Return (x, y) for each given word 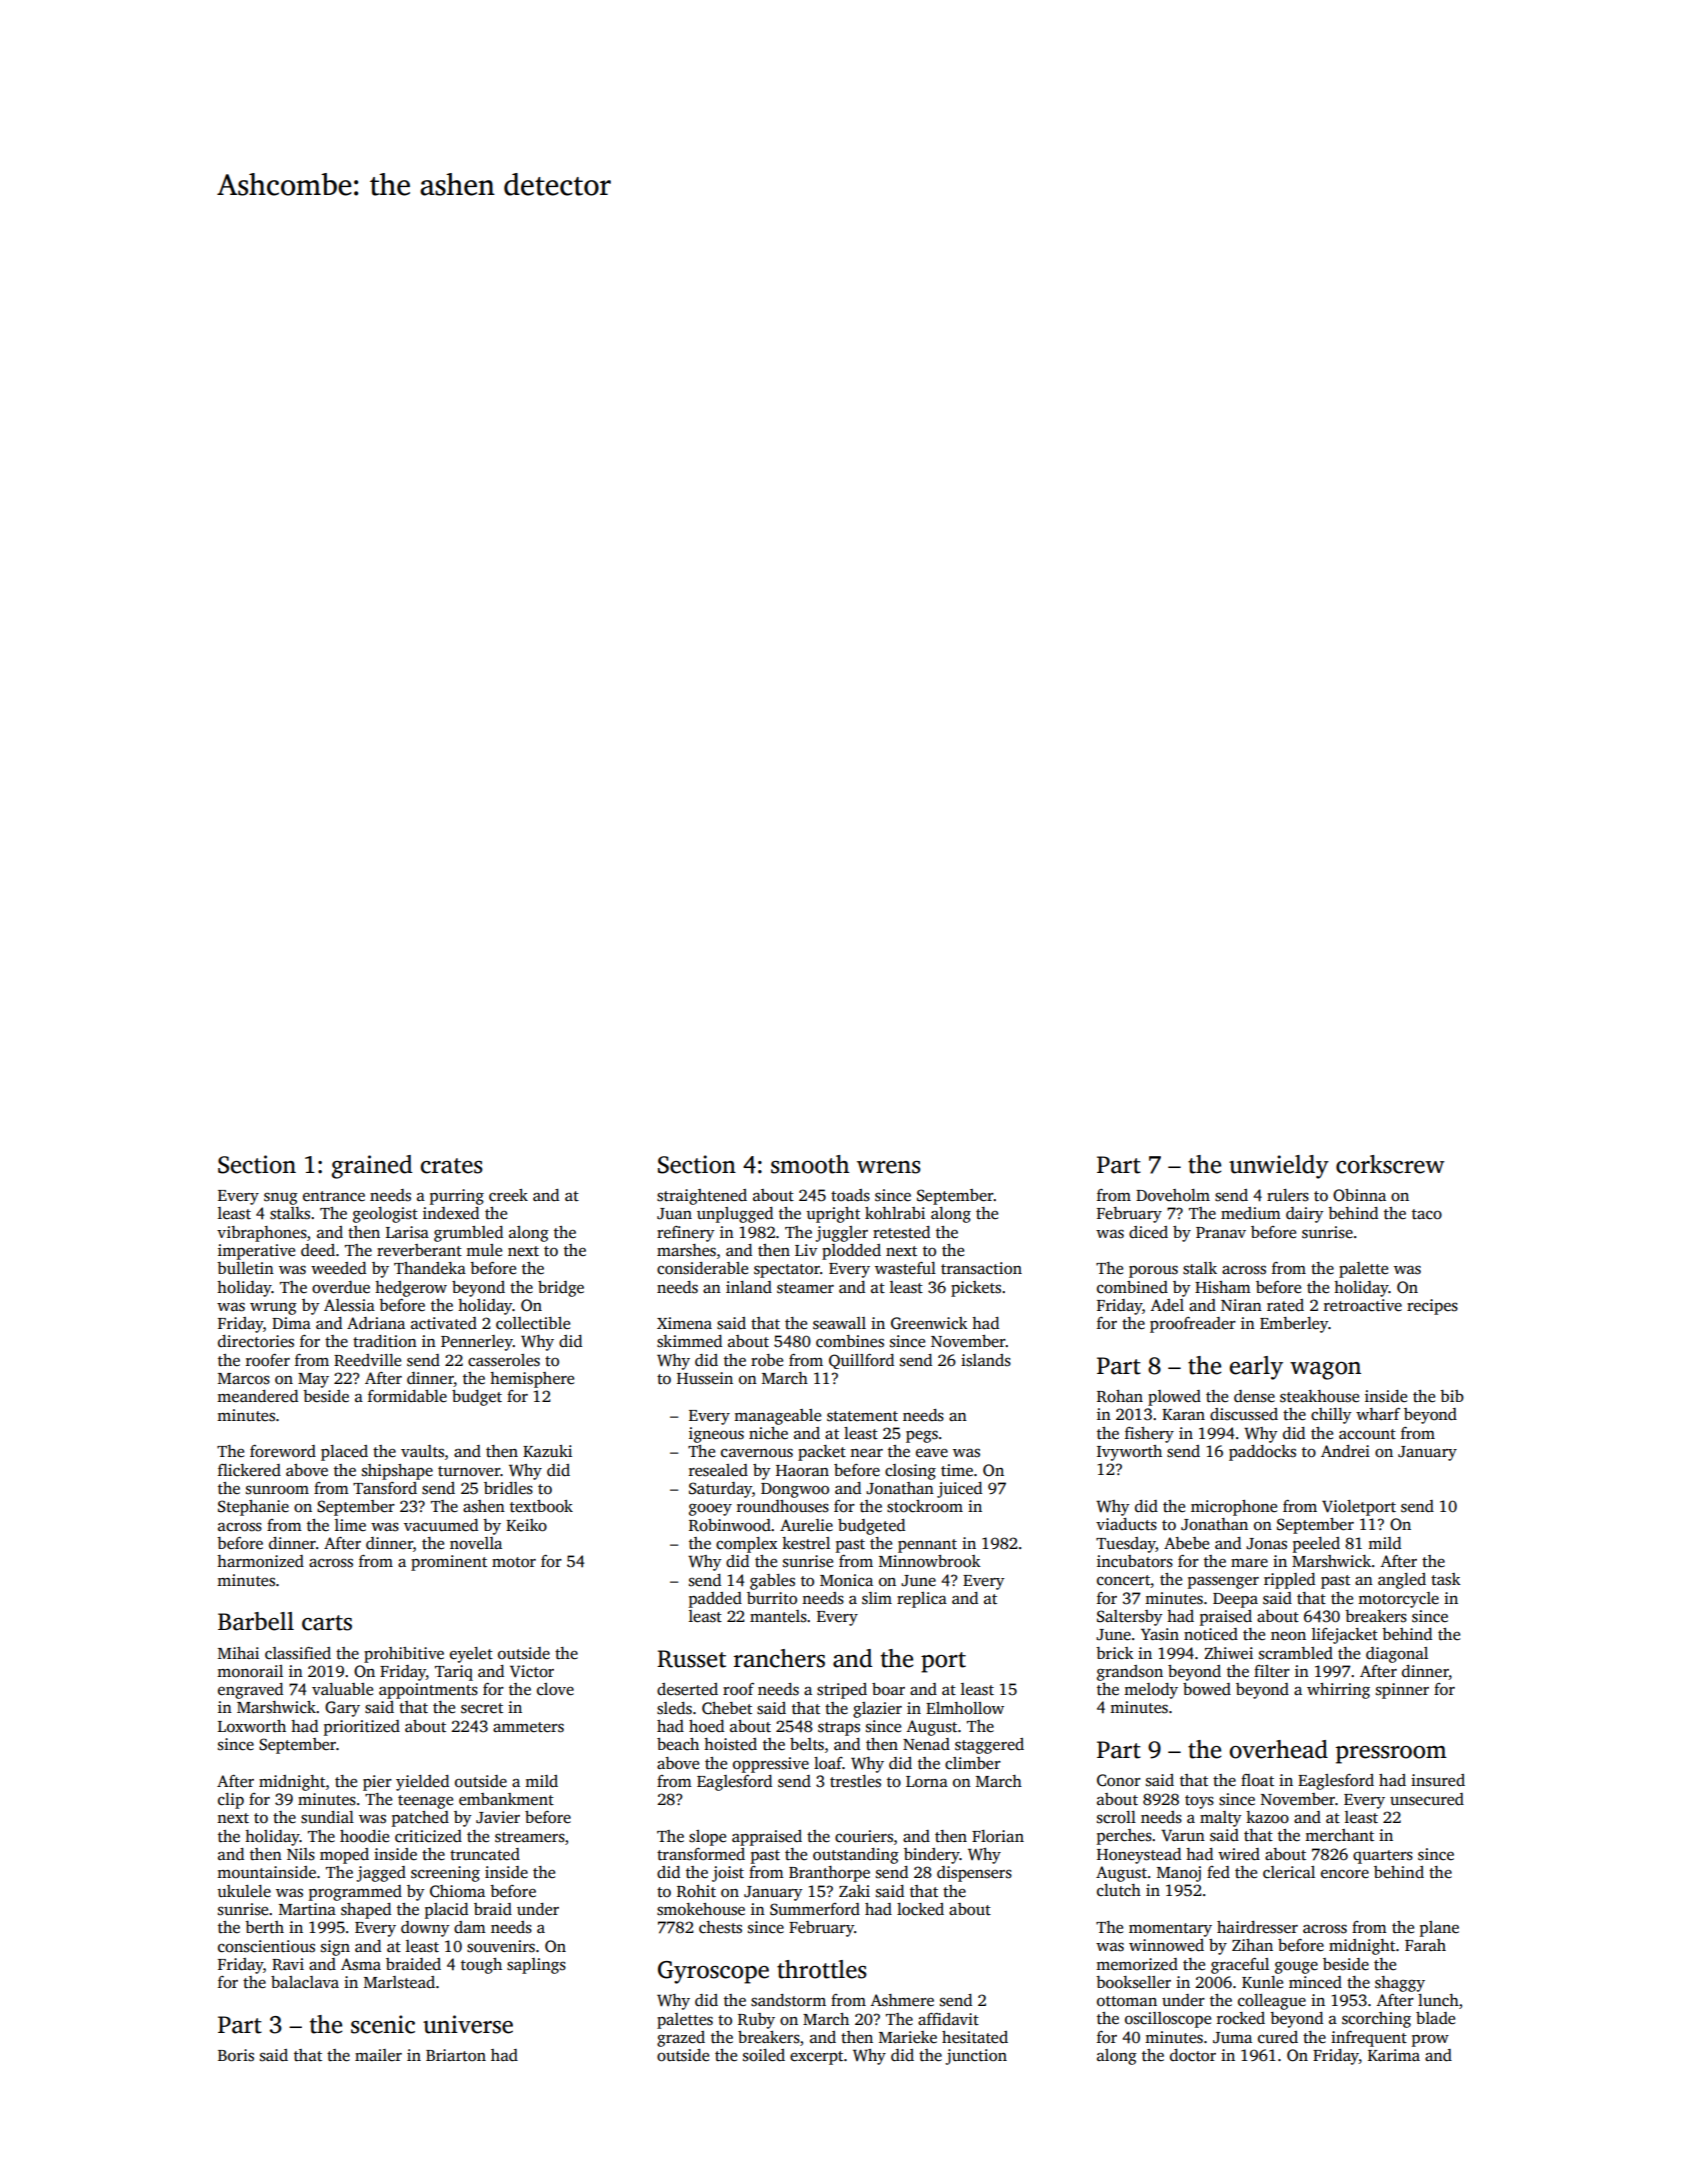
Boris (236, 2055)
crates (452, 1166)
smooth (810, 1164)
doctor (1193, 2055)
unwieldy (1279, 1167)
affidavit (948, 2019)
